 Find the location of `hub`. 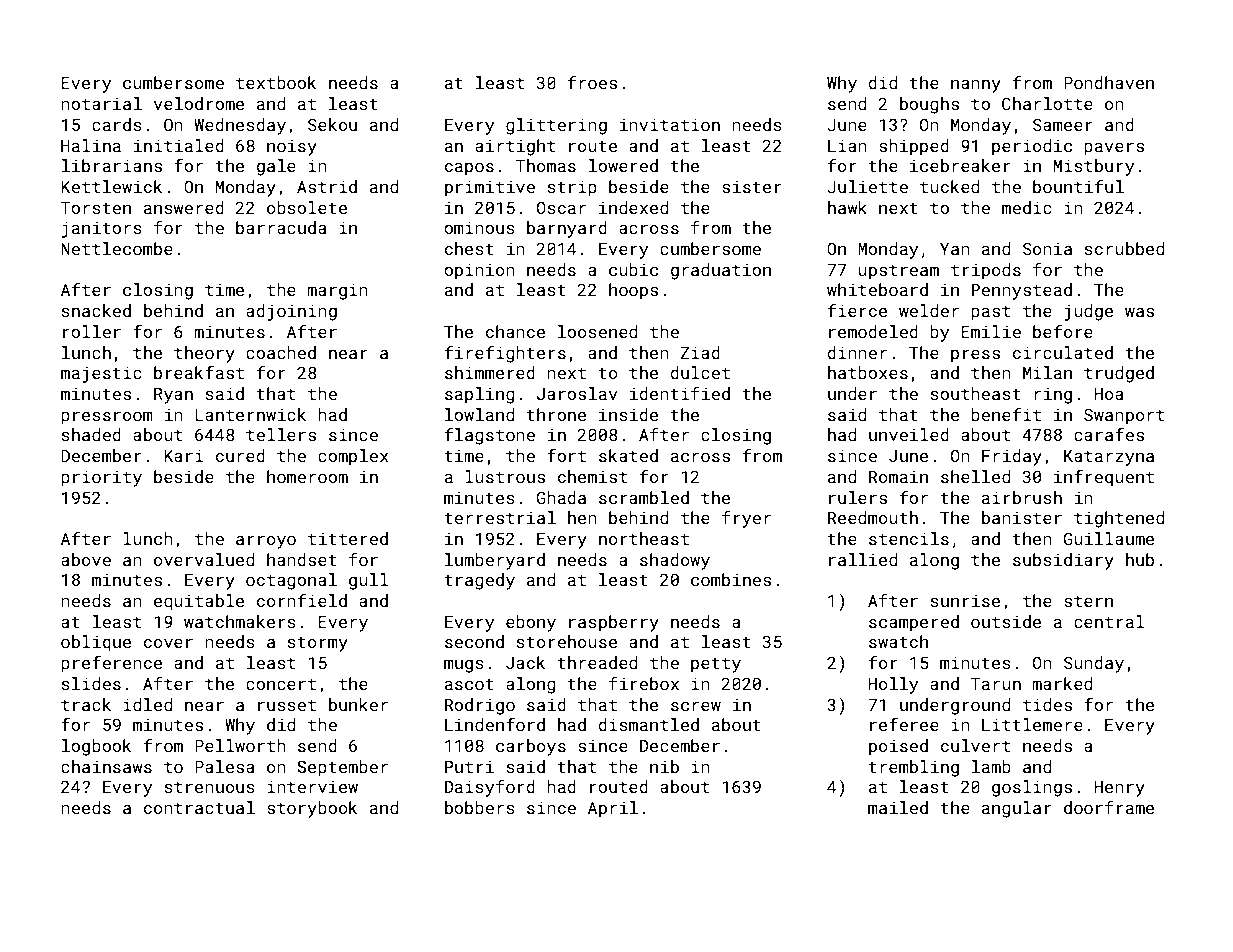

hub is located at coordinates (1140, 559).
